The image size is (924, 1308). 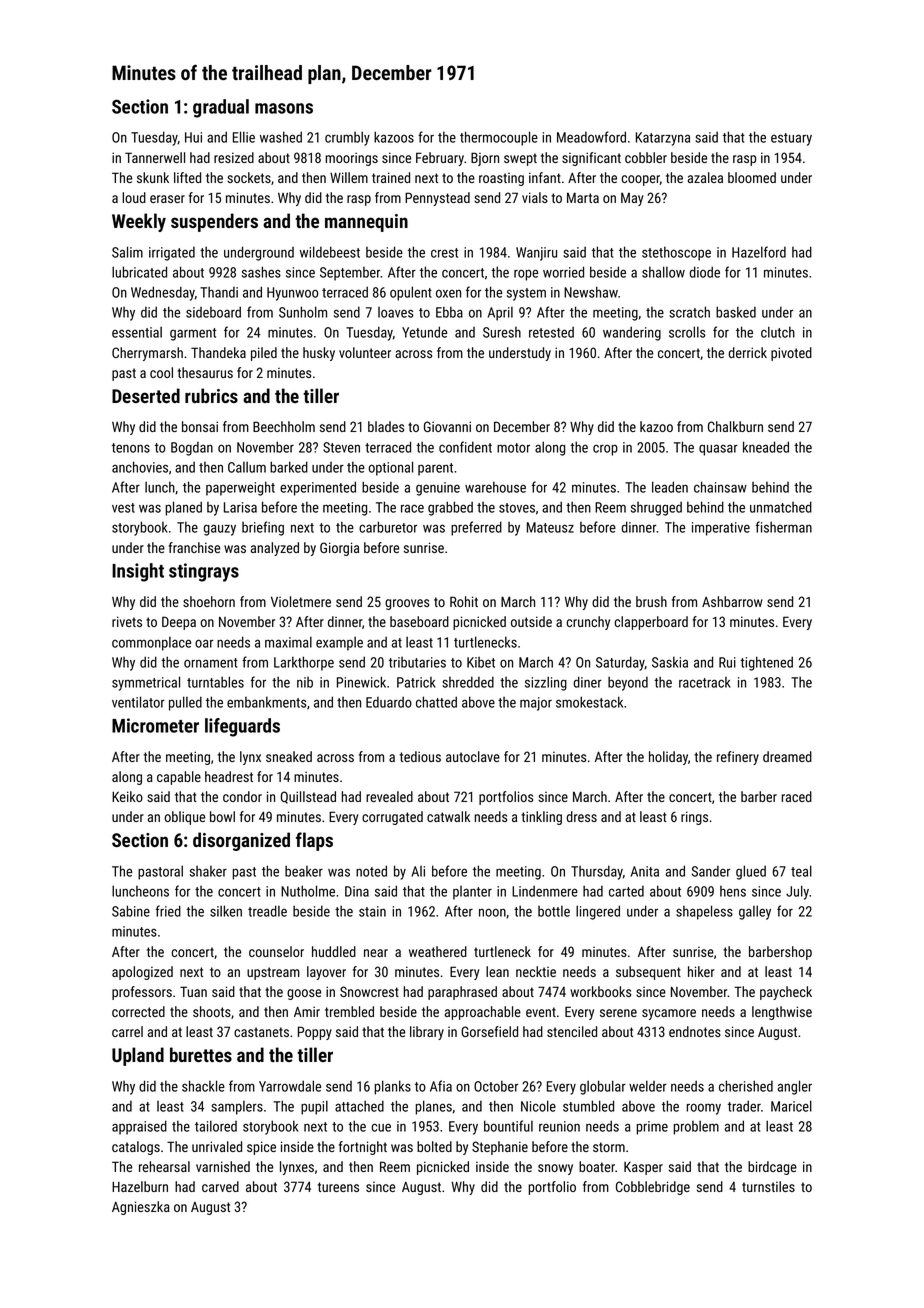 What do you see at coordinates (801, 871) in the document?
I see `teal` at bounding box center [801, 871].
